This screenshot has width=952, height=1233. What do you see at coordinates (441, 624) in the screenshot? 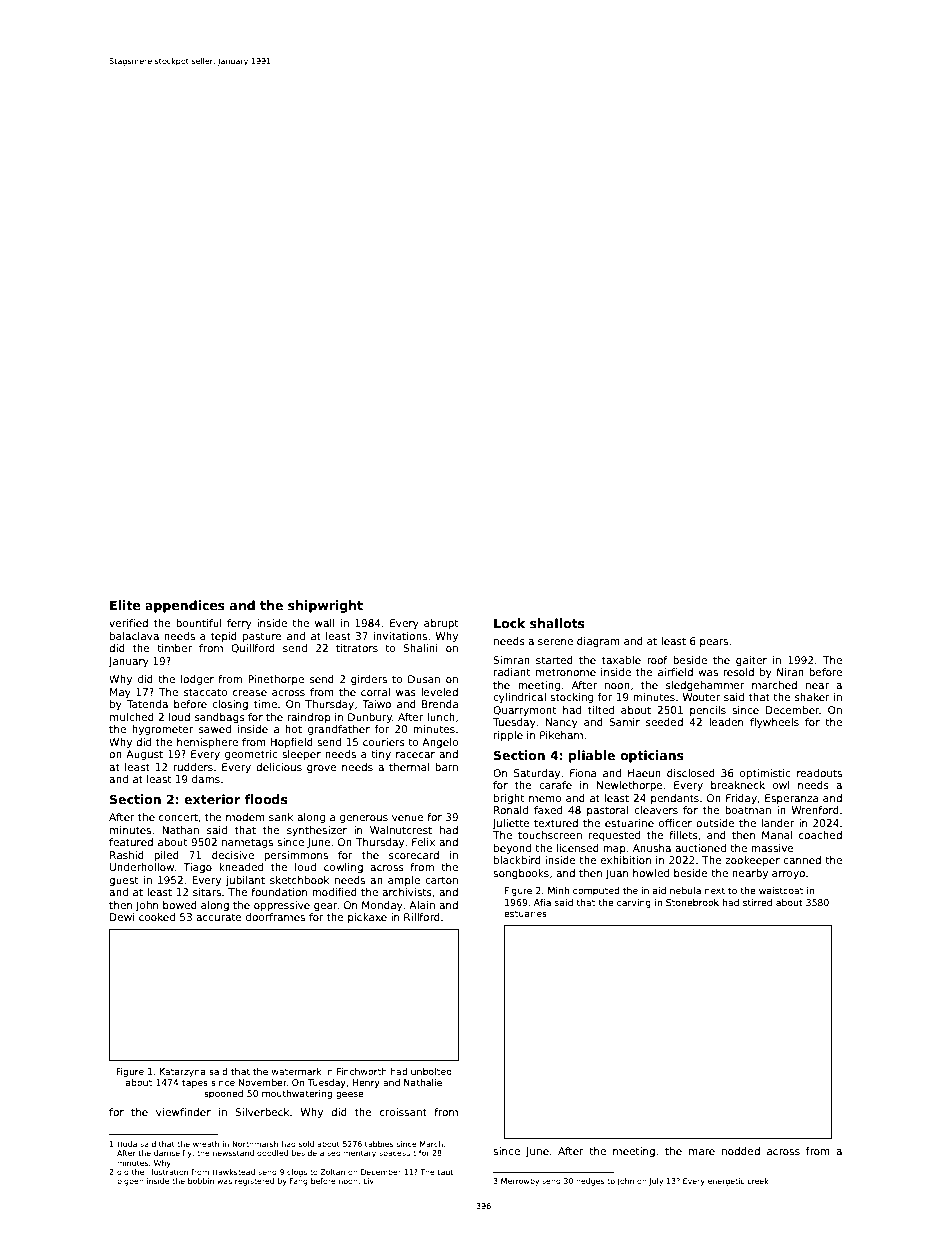
I see `abrupt` at bounding box center [441, 624].
